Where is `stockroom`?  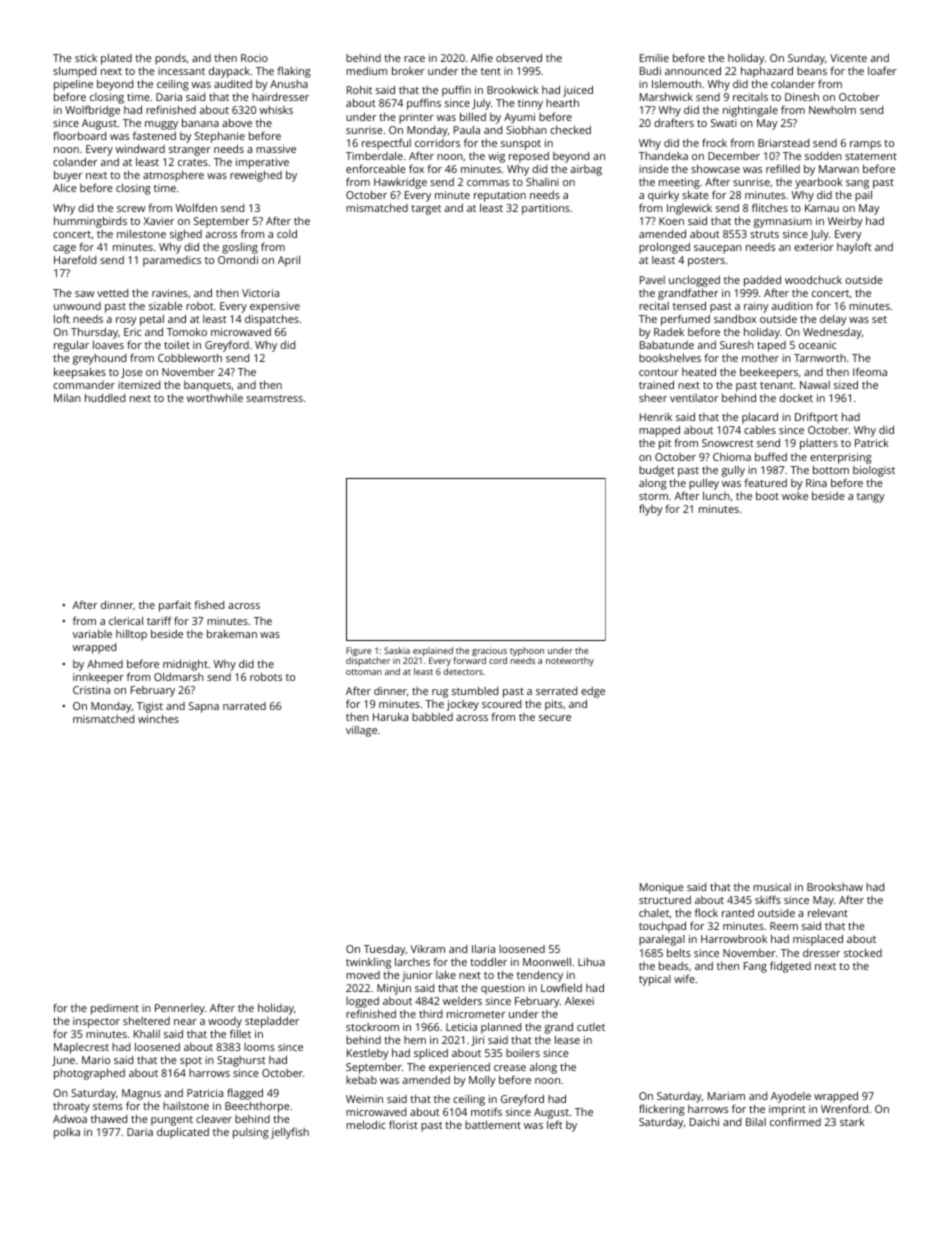 stockroom is located at coordinates (372, 1027).
